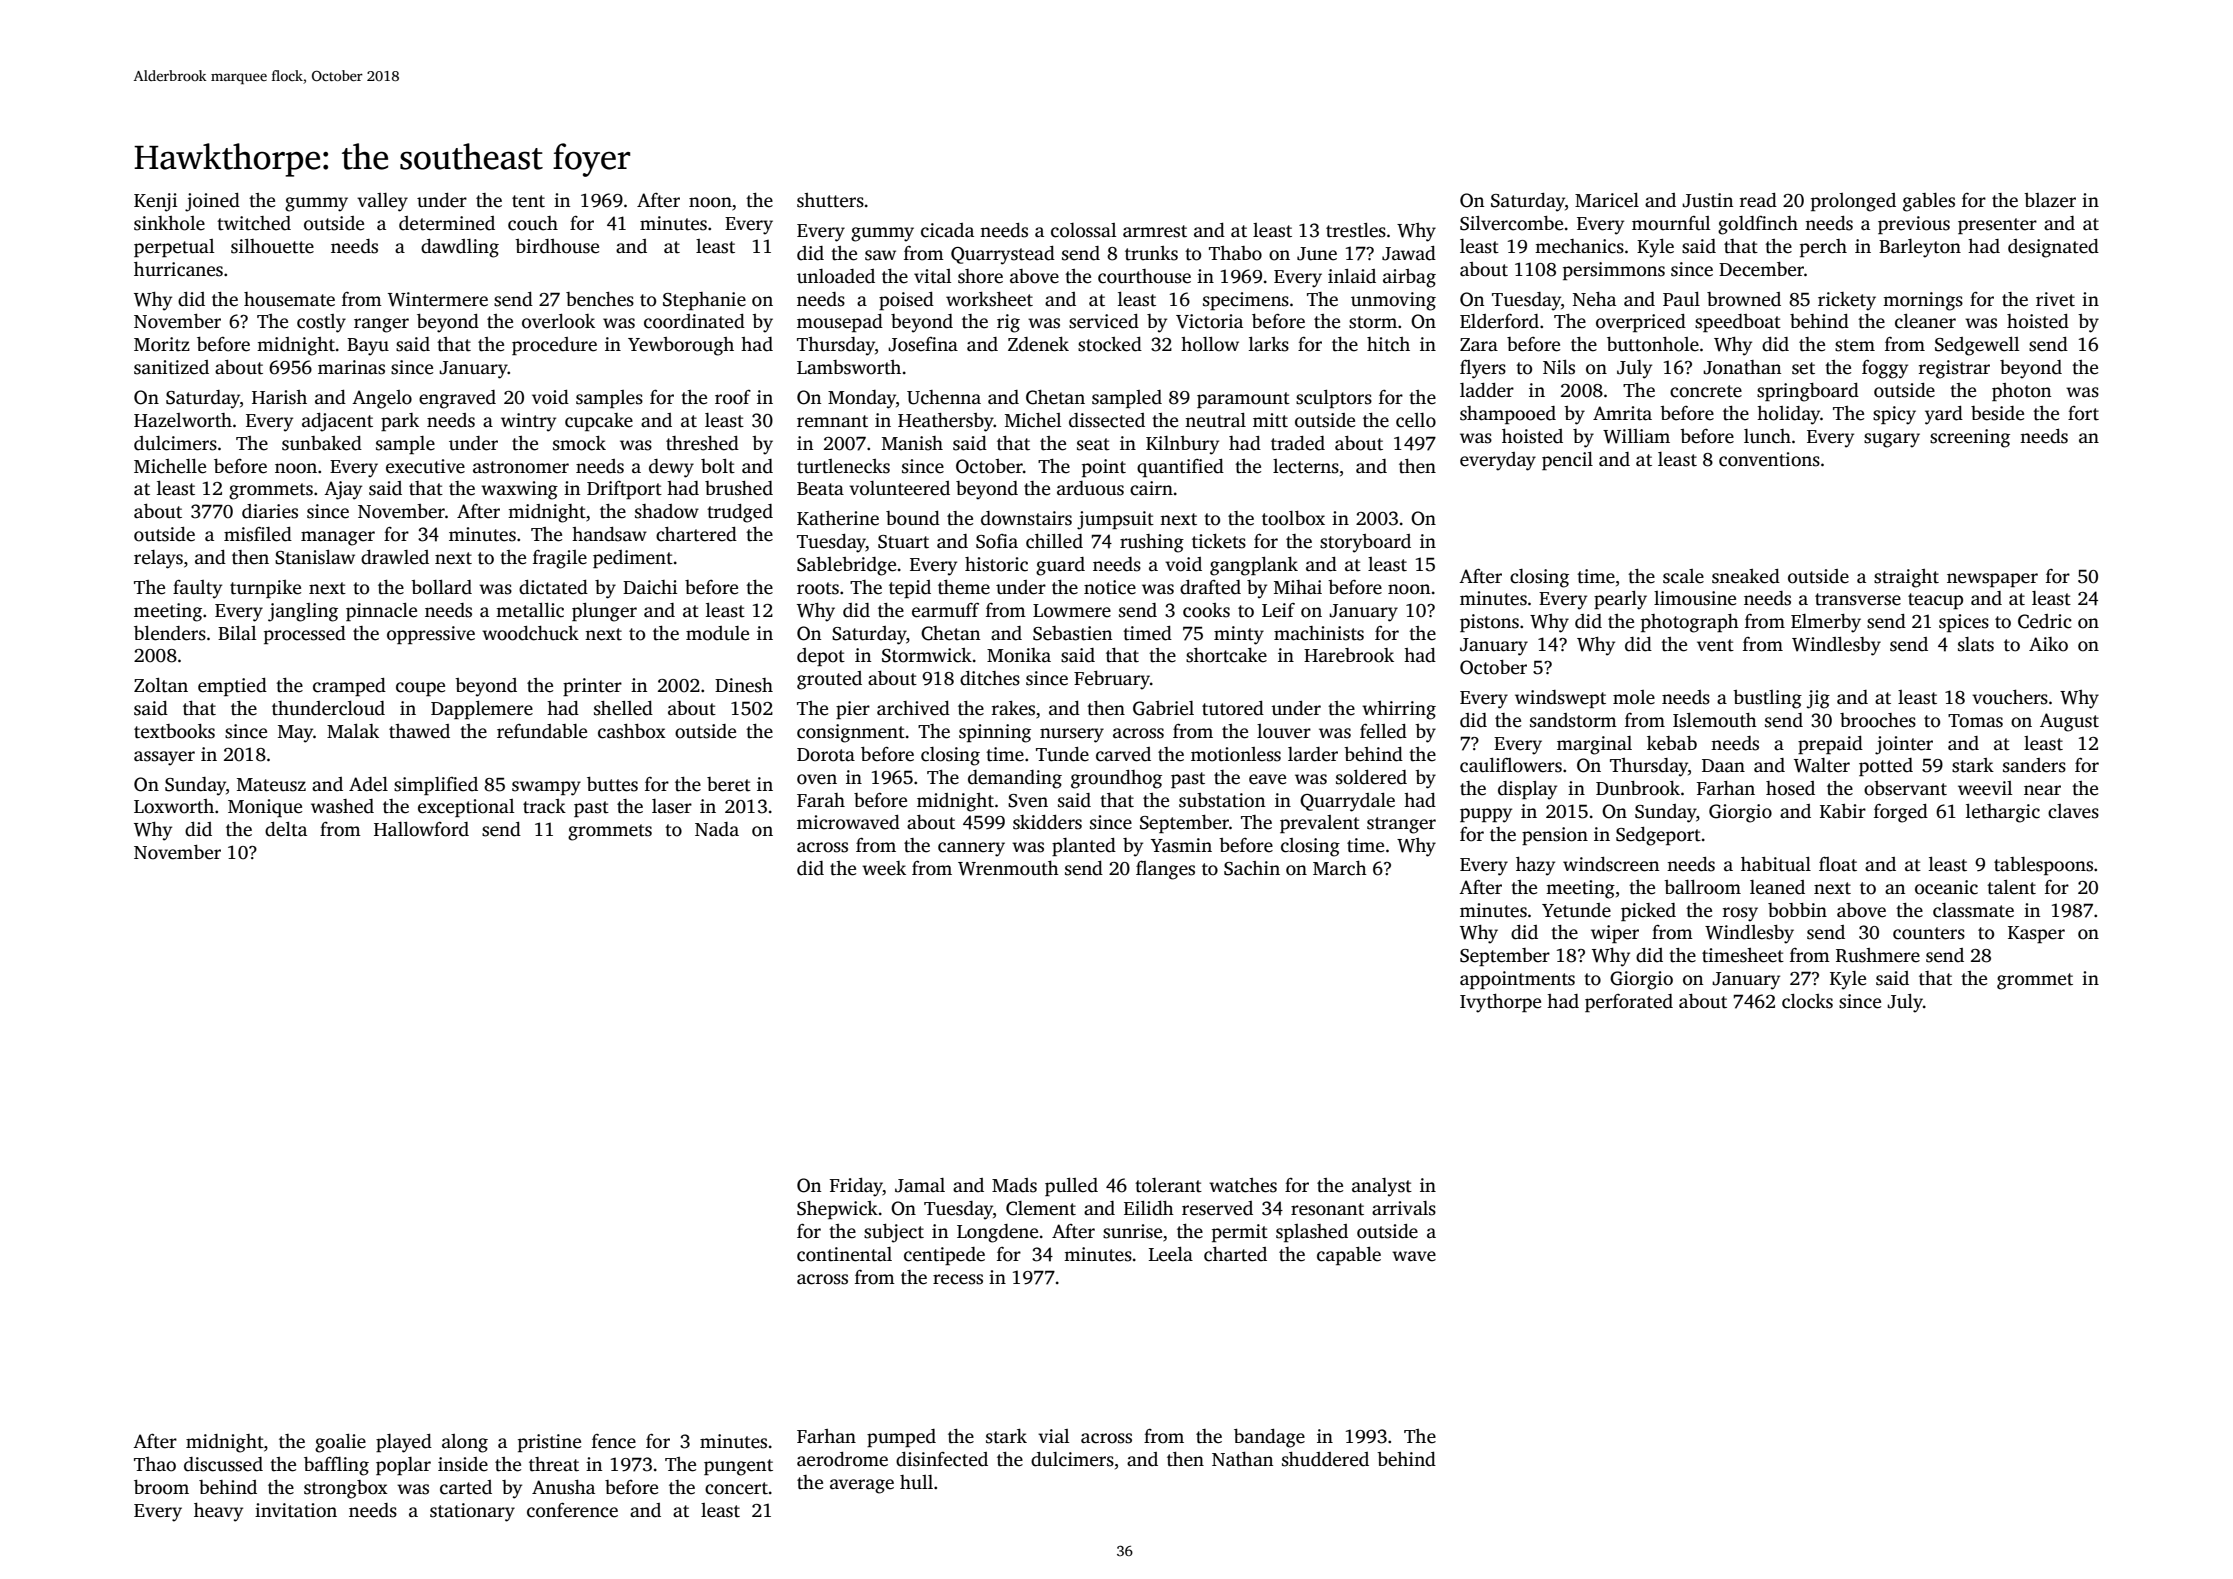  What do you see at coordinates (1905, 788) in the document?
I see `observant` at bounding box center [1905, 788].
